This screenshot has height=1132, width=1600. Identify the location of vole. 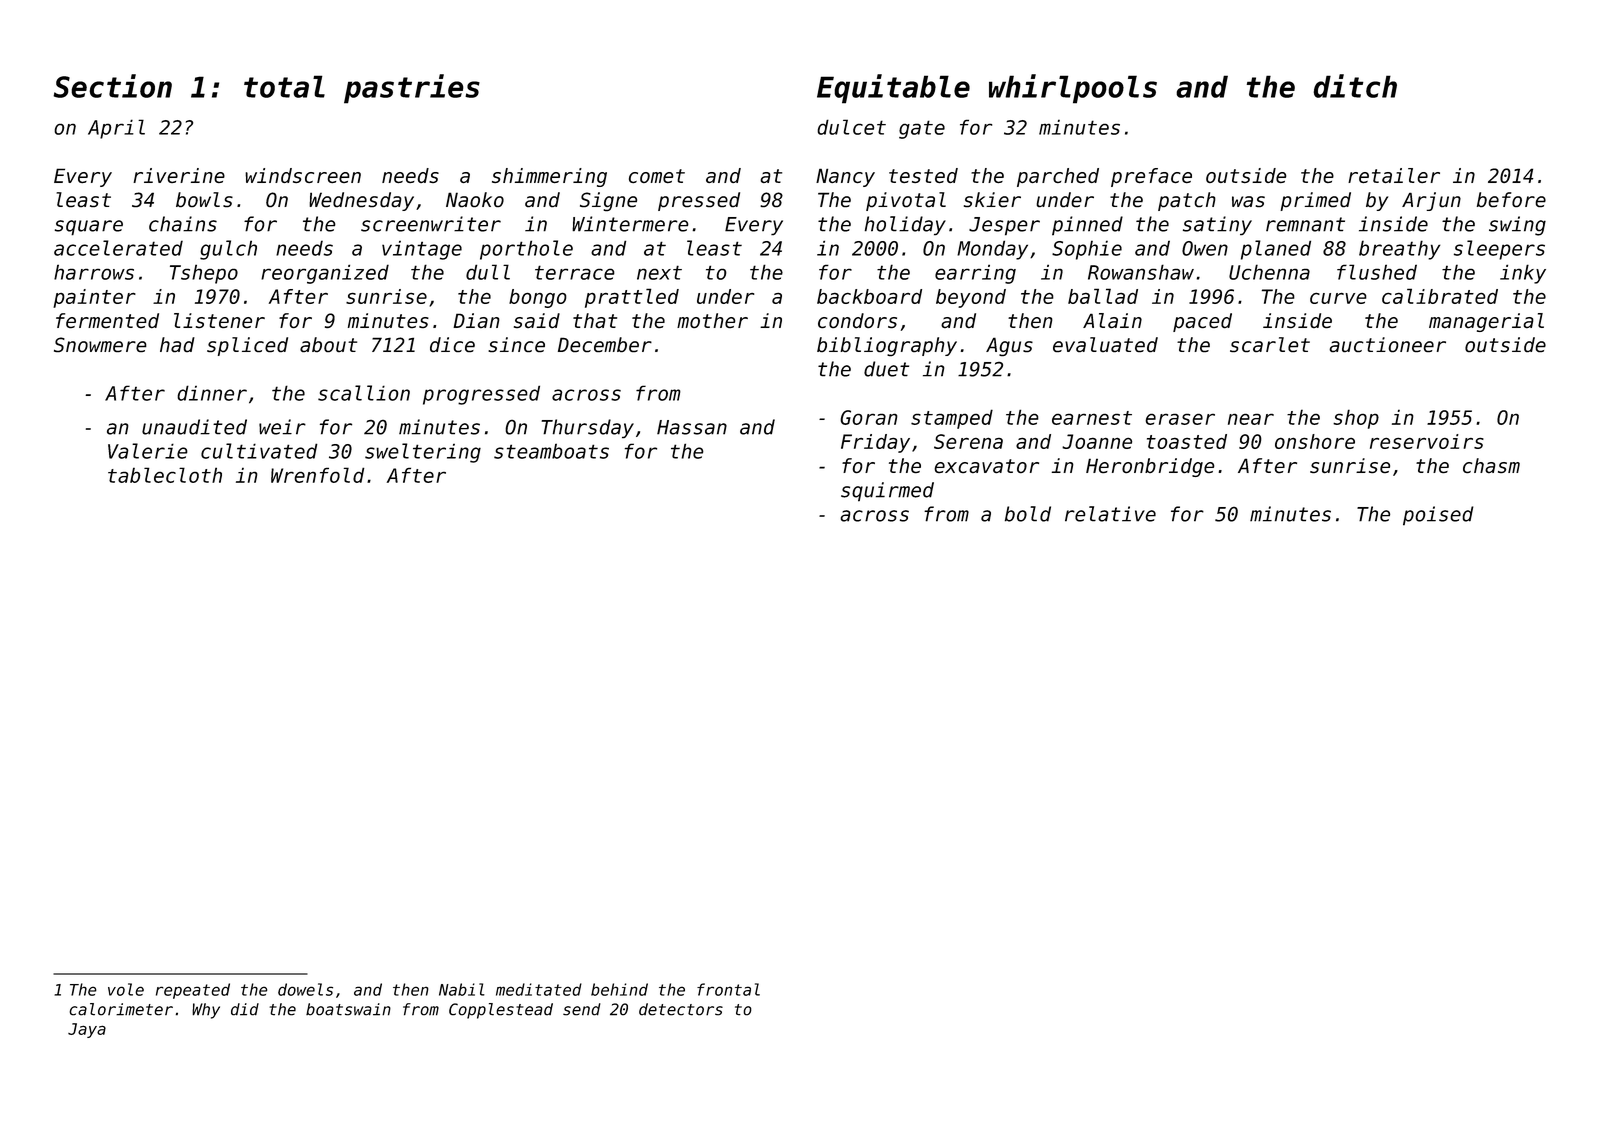
(126, 989).
